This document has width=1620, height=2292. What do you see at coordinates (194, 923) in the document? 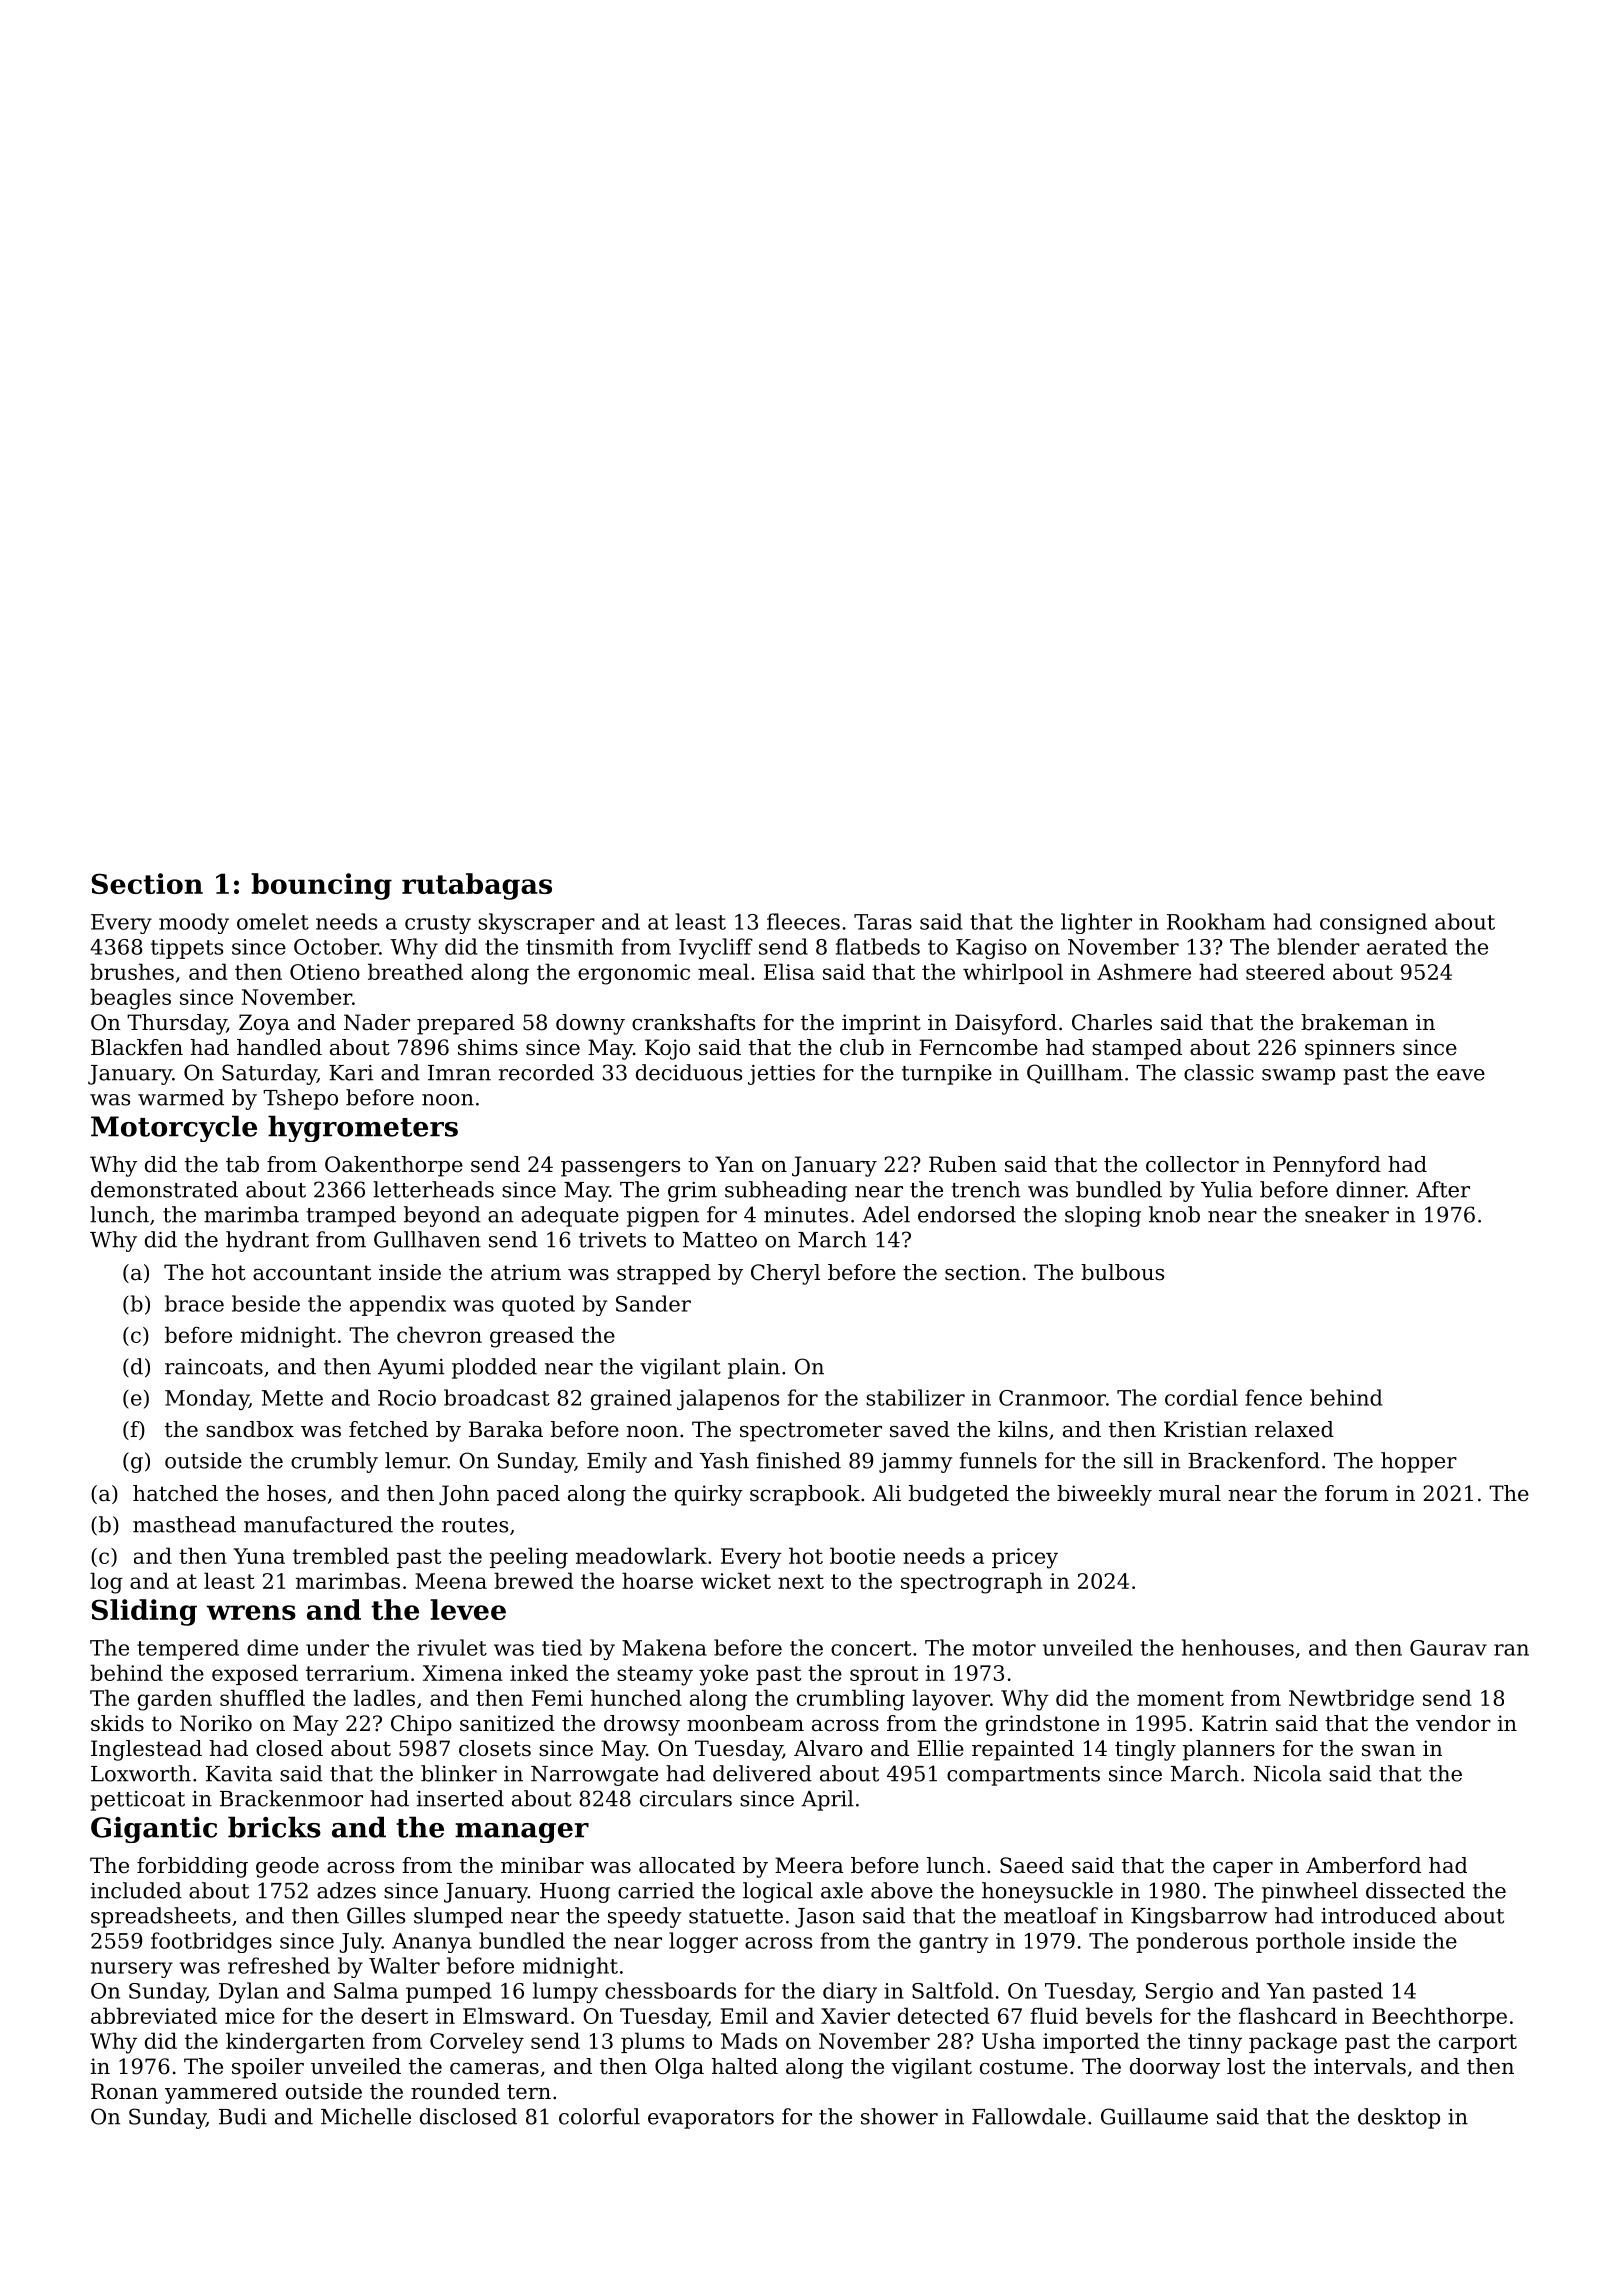
I see `moody` at bounding box center [194, 923].
